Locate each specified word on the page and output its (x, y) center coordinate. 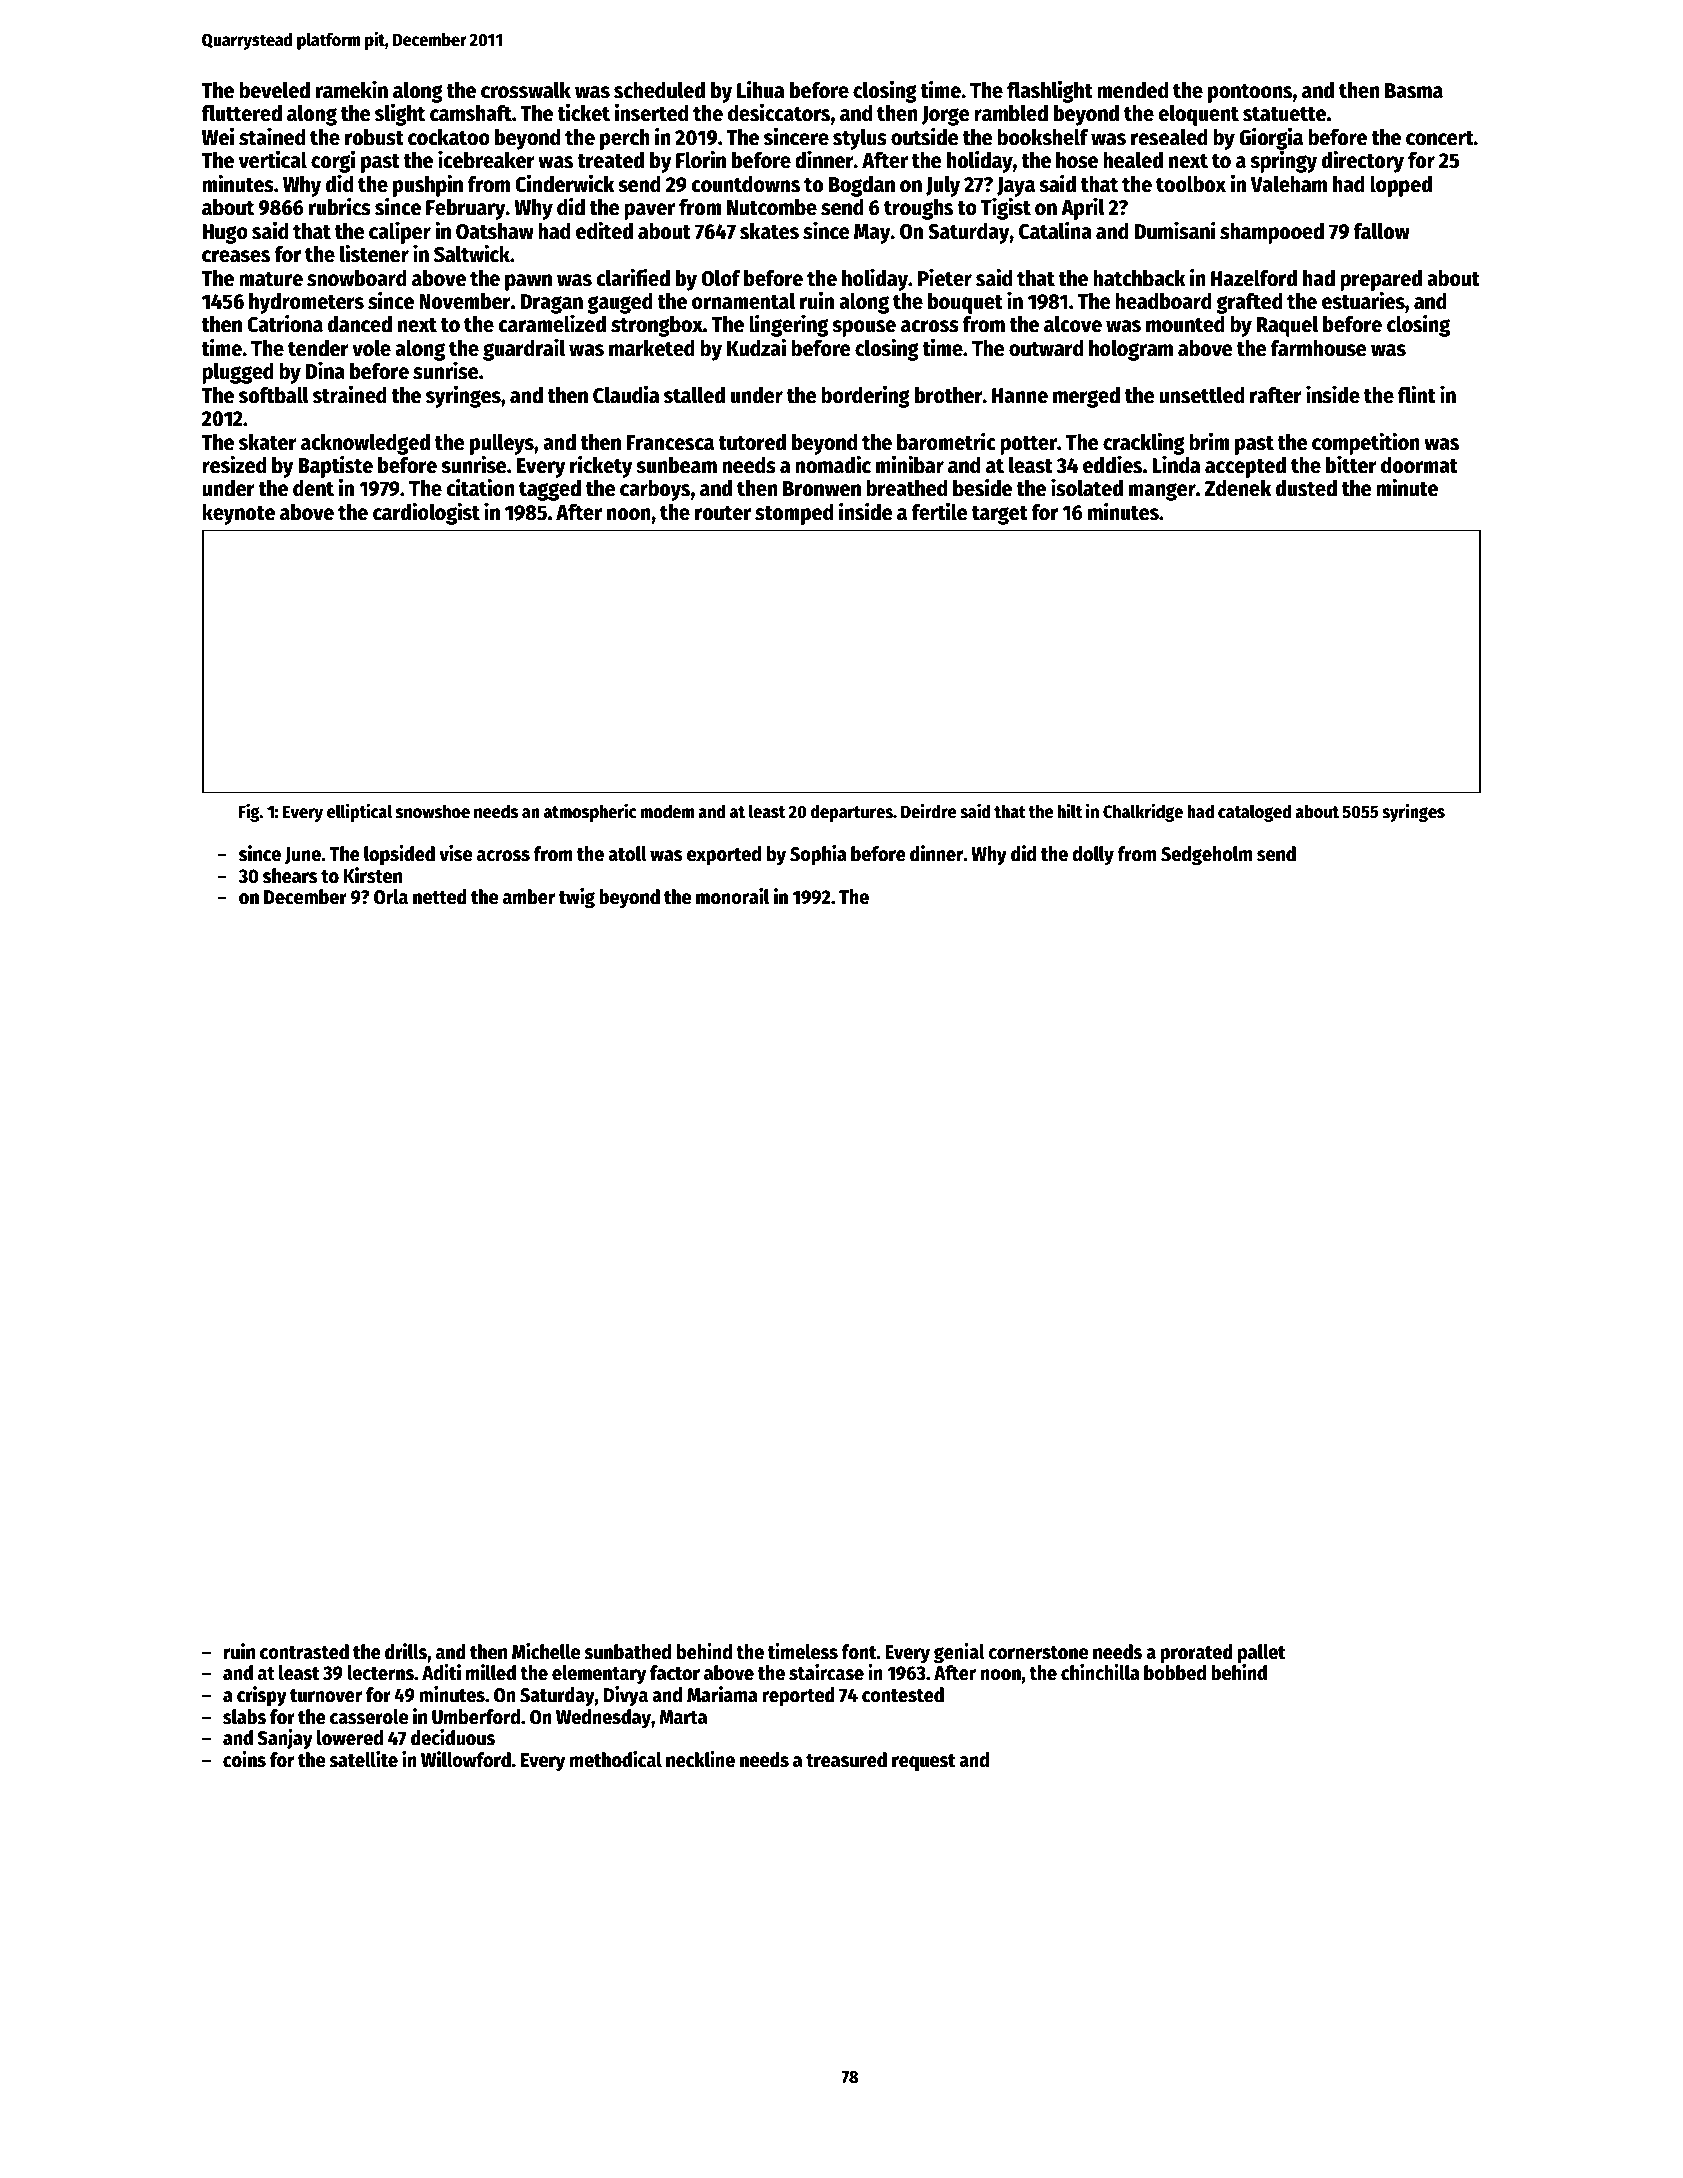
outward (1046, 348)
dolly (1093, 856)
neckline (700, 1759)
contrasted (304, 1652)
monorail (732, 896)
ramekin (352, 89)
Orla (391, 897)
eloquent (1198, 115)
